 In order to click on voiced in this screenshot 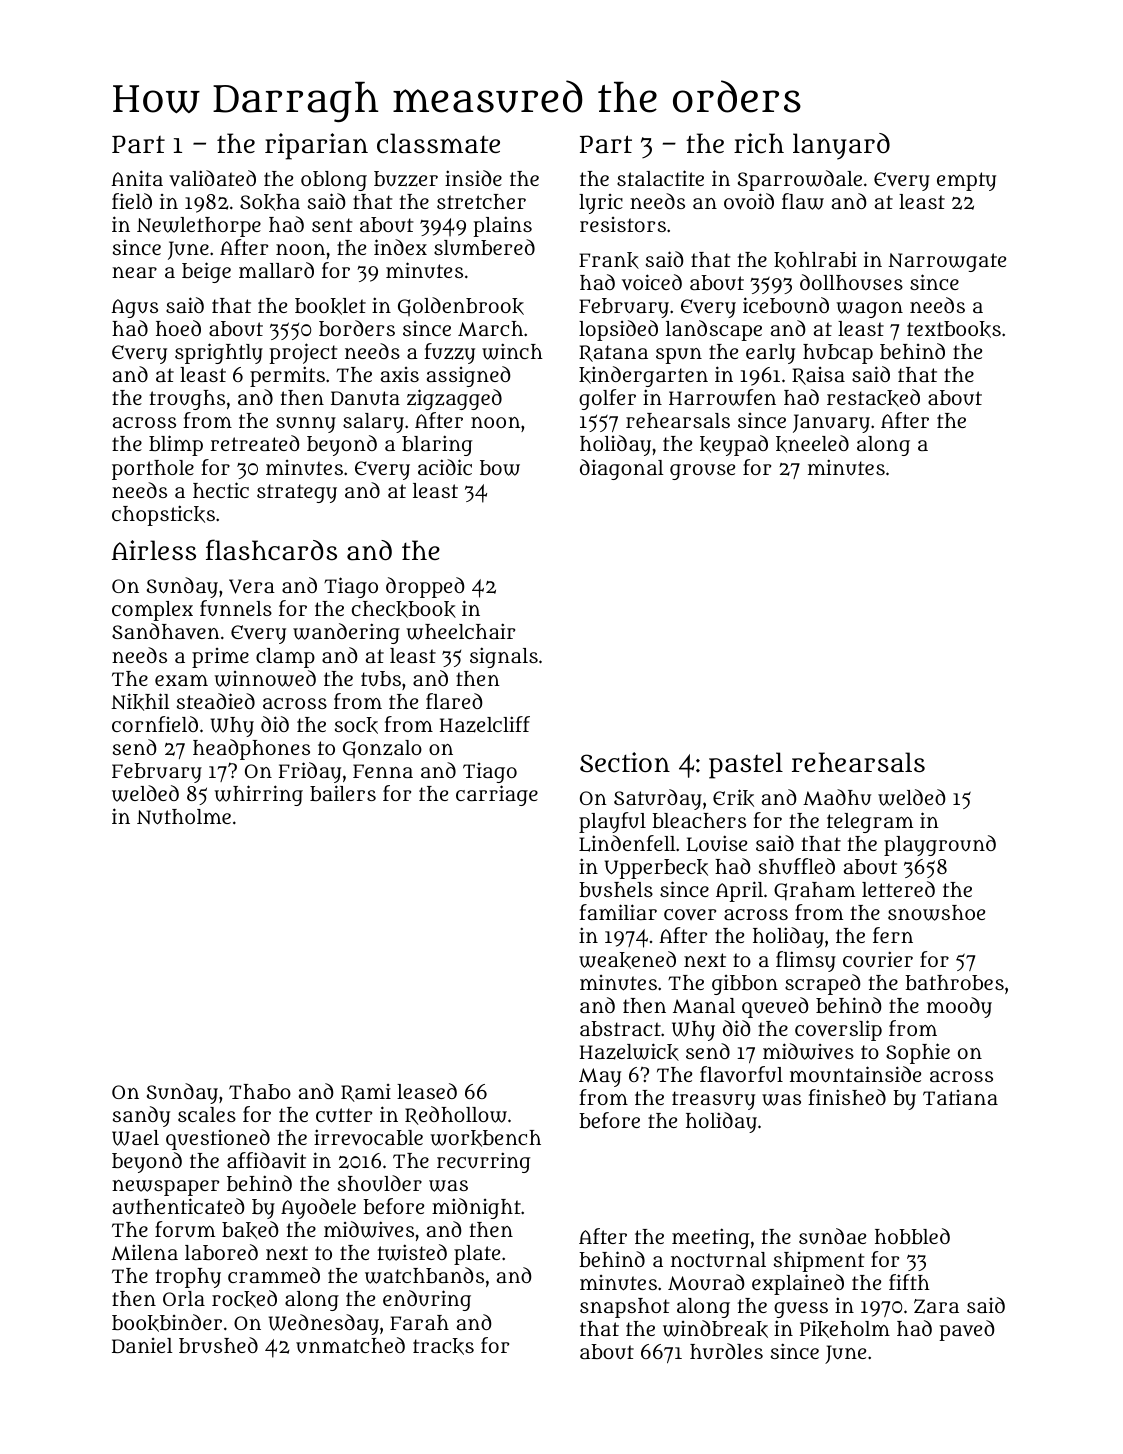, I will do `click(652, 282)`.
